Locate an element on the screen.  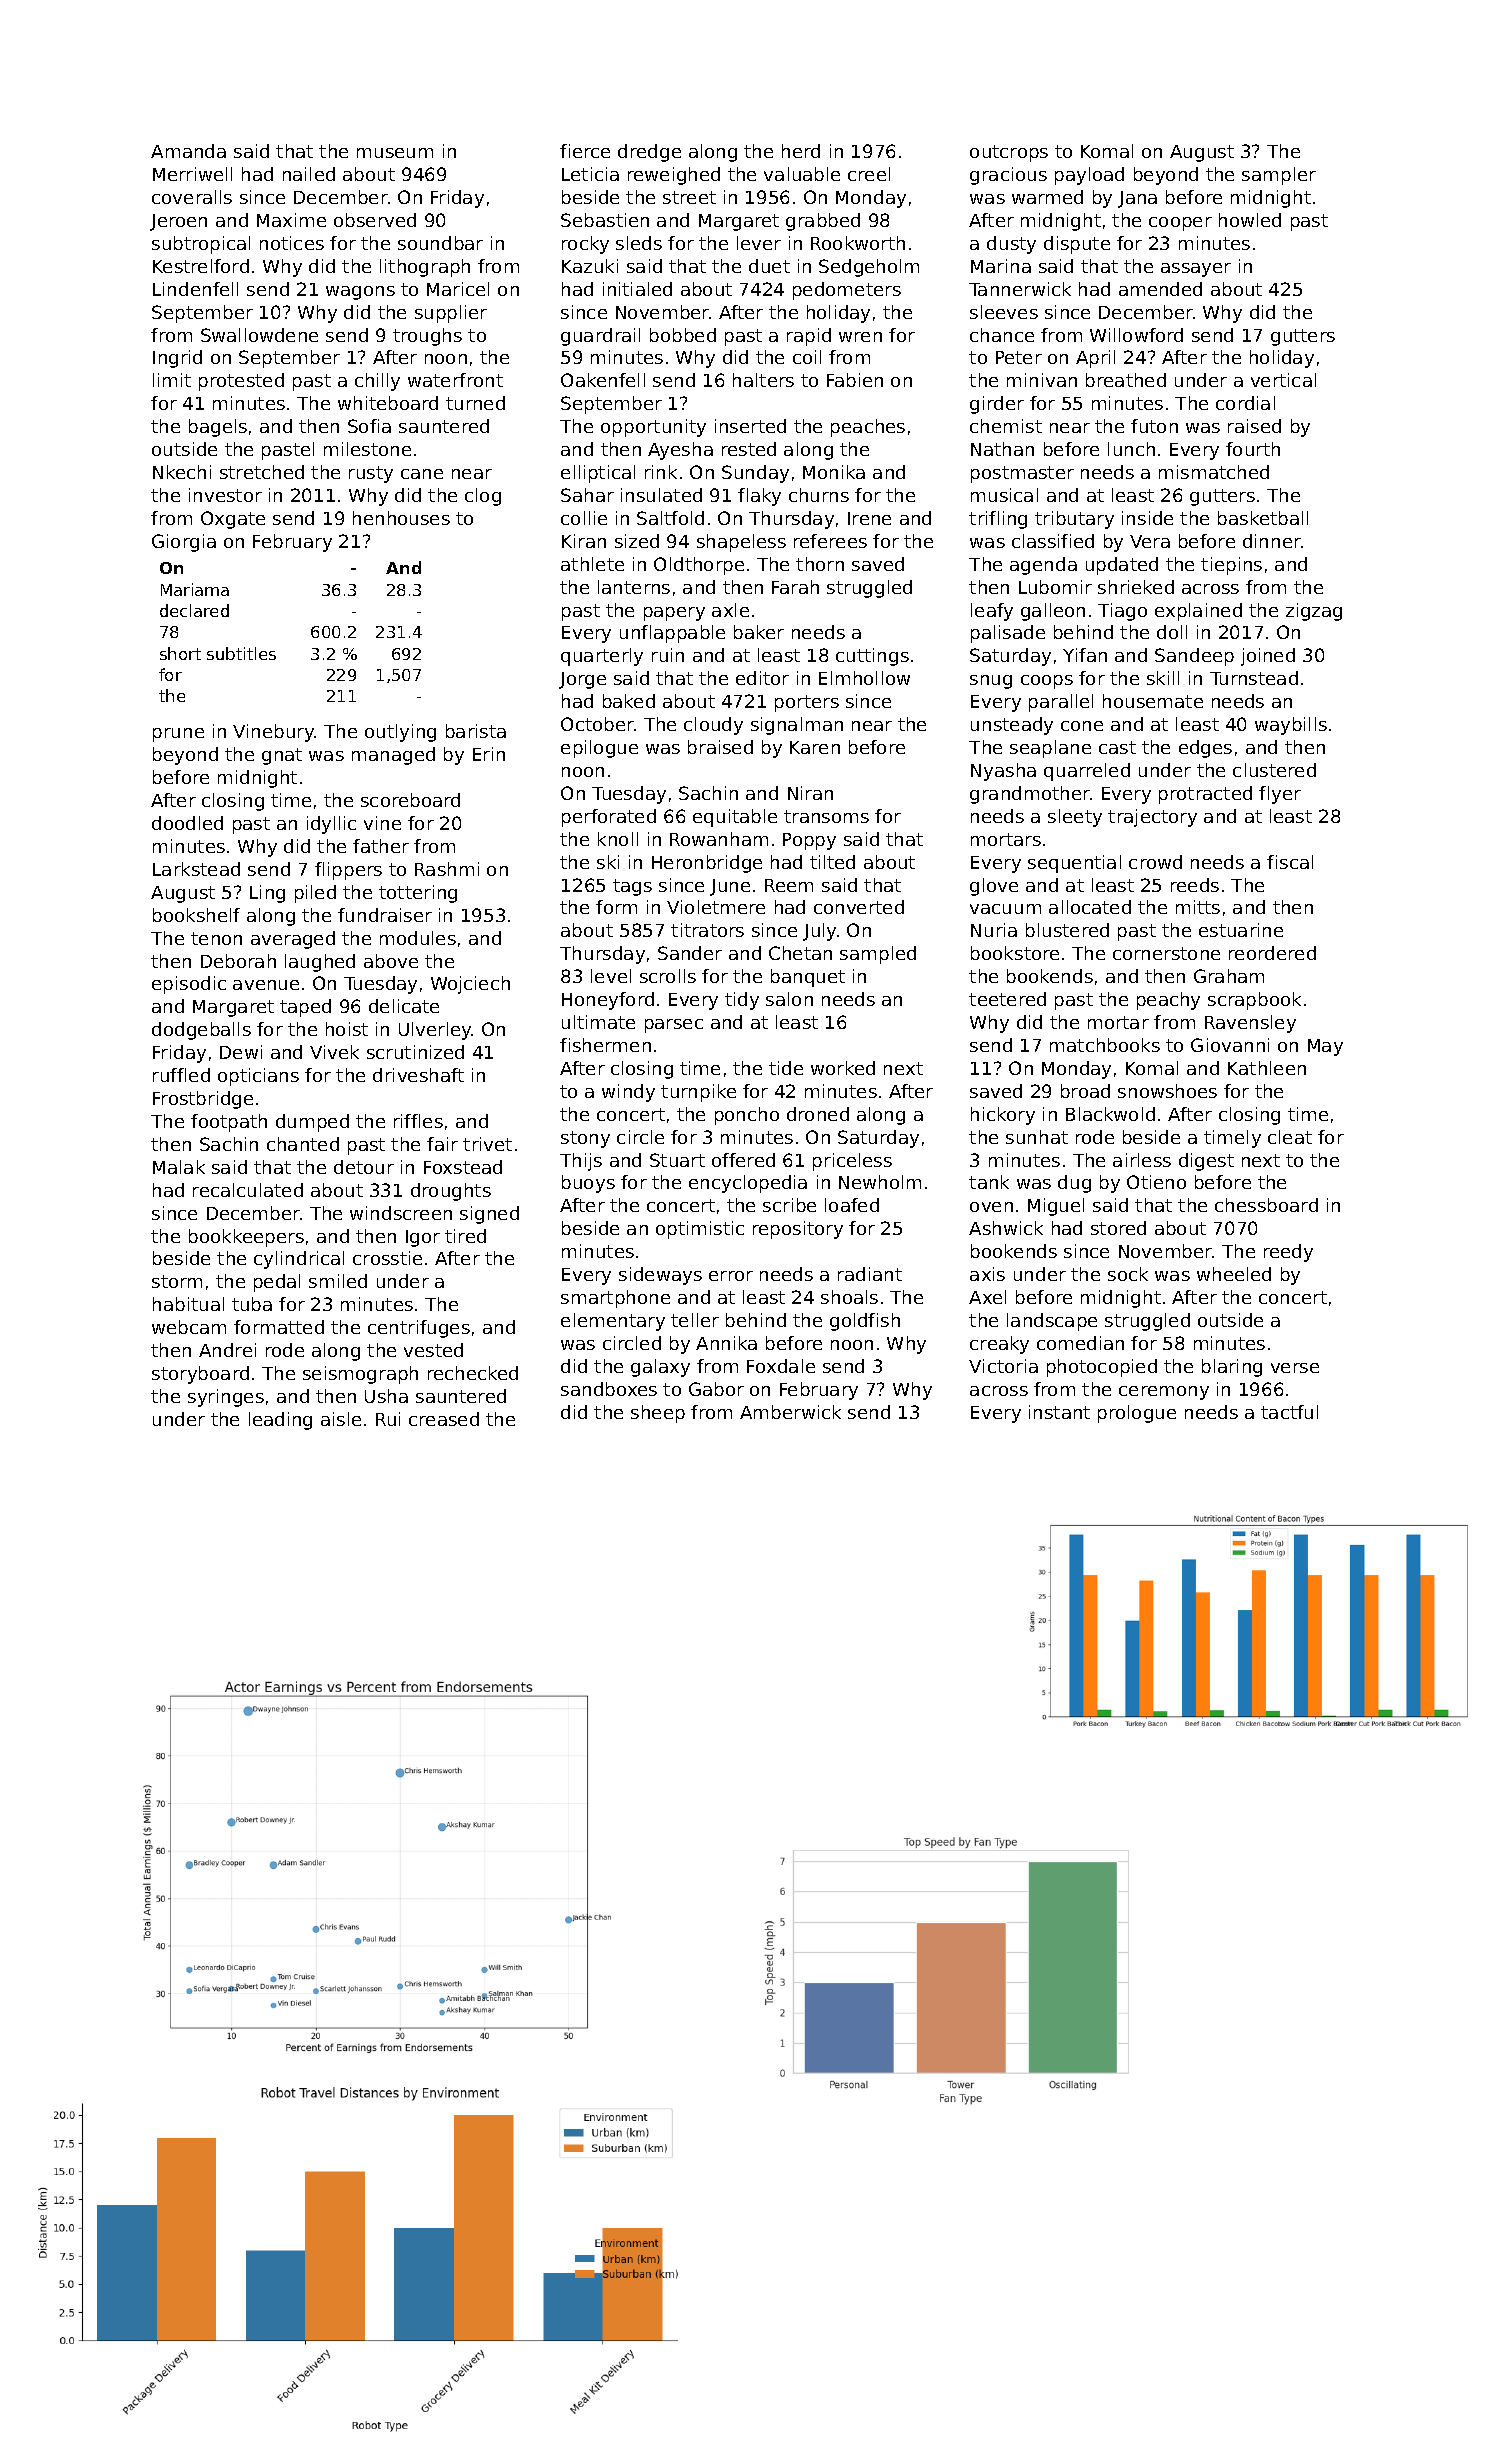
Frostbridge is located at coordinates (203, 1100).
